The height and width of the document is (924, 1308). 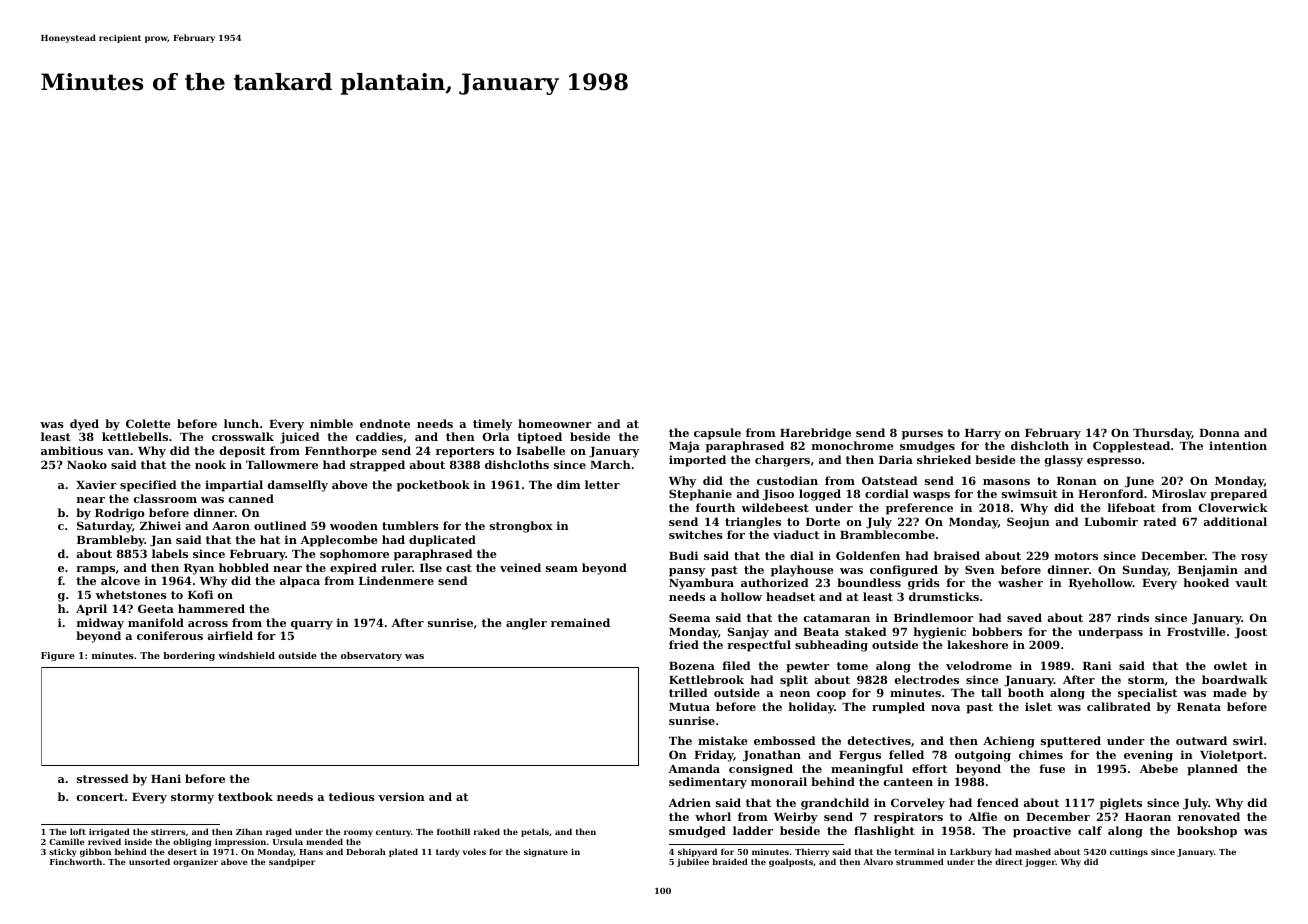 I want to click on rinds, so click(x=1133, y=617).
